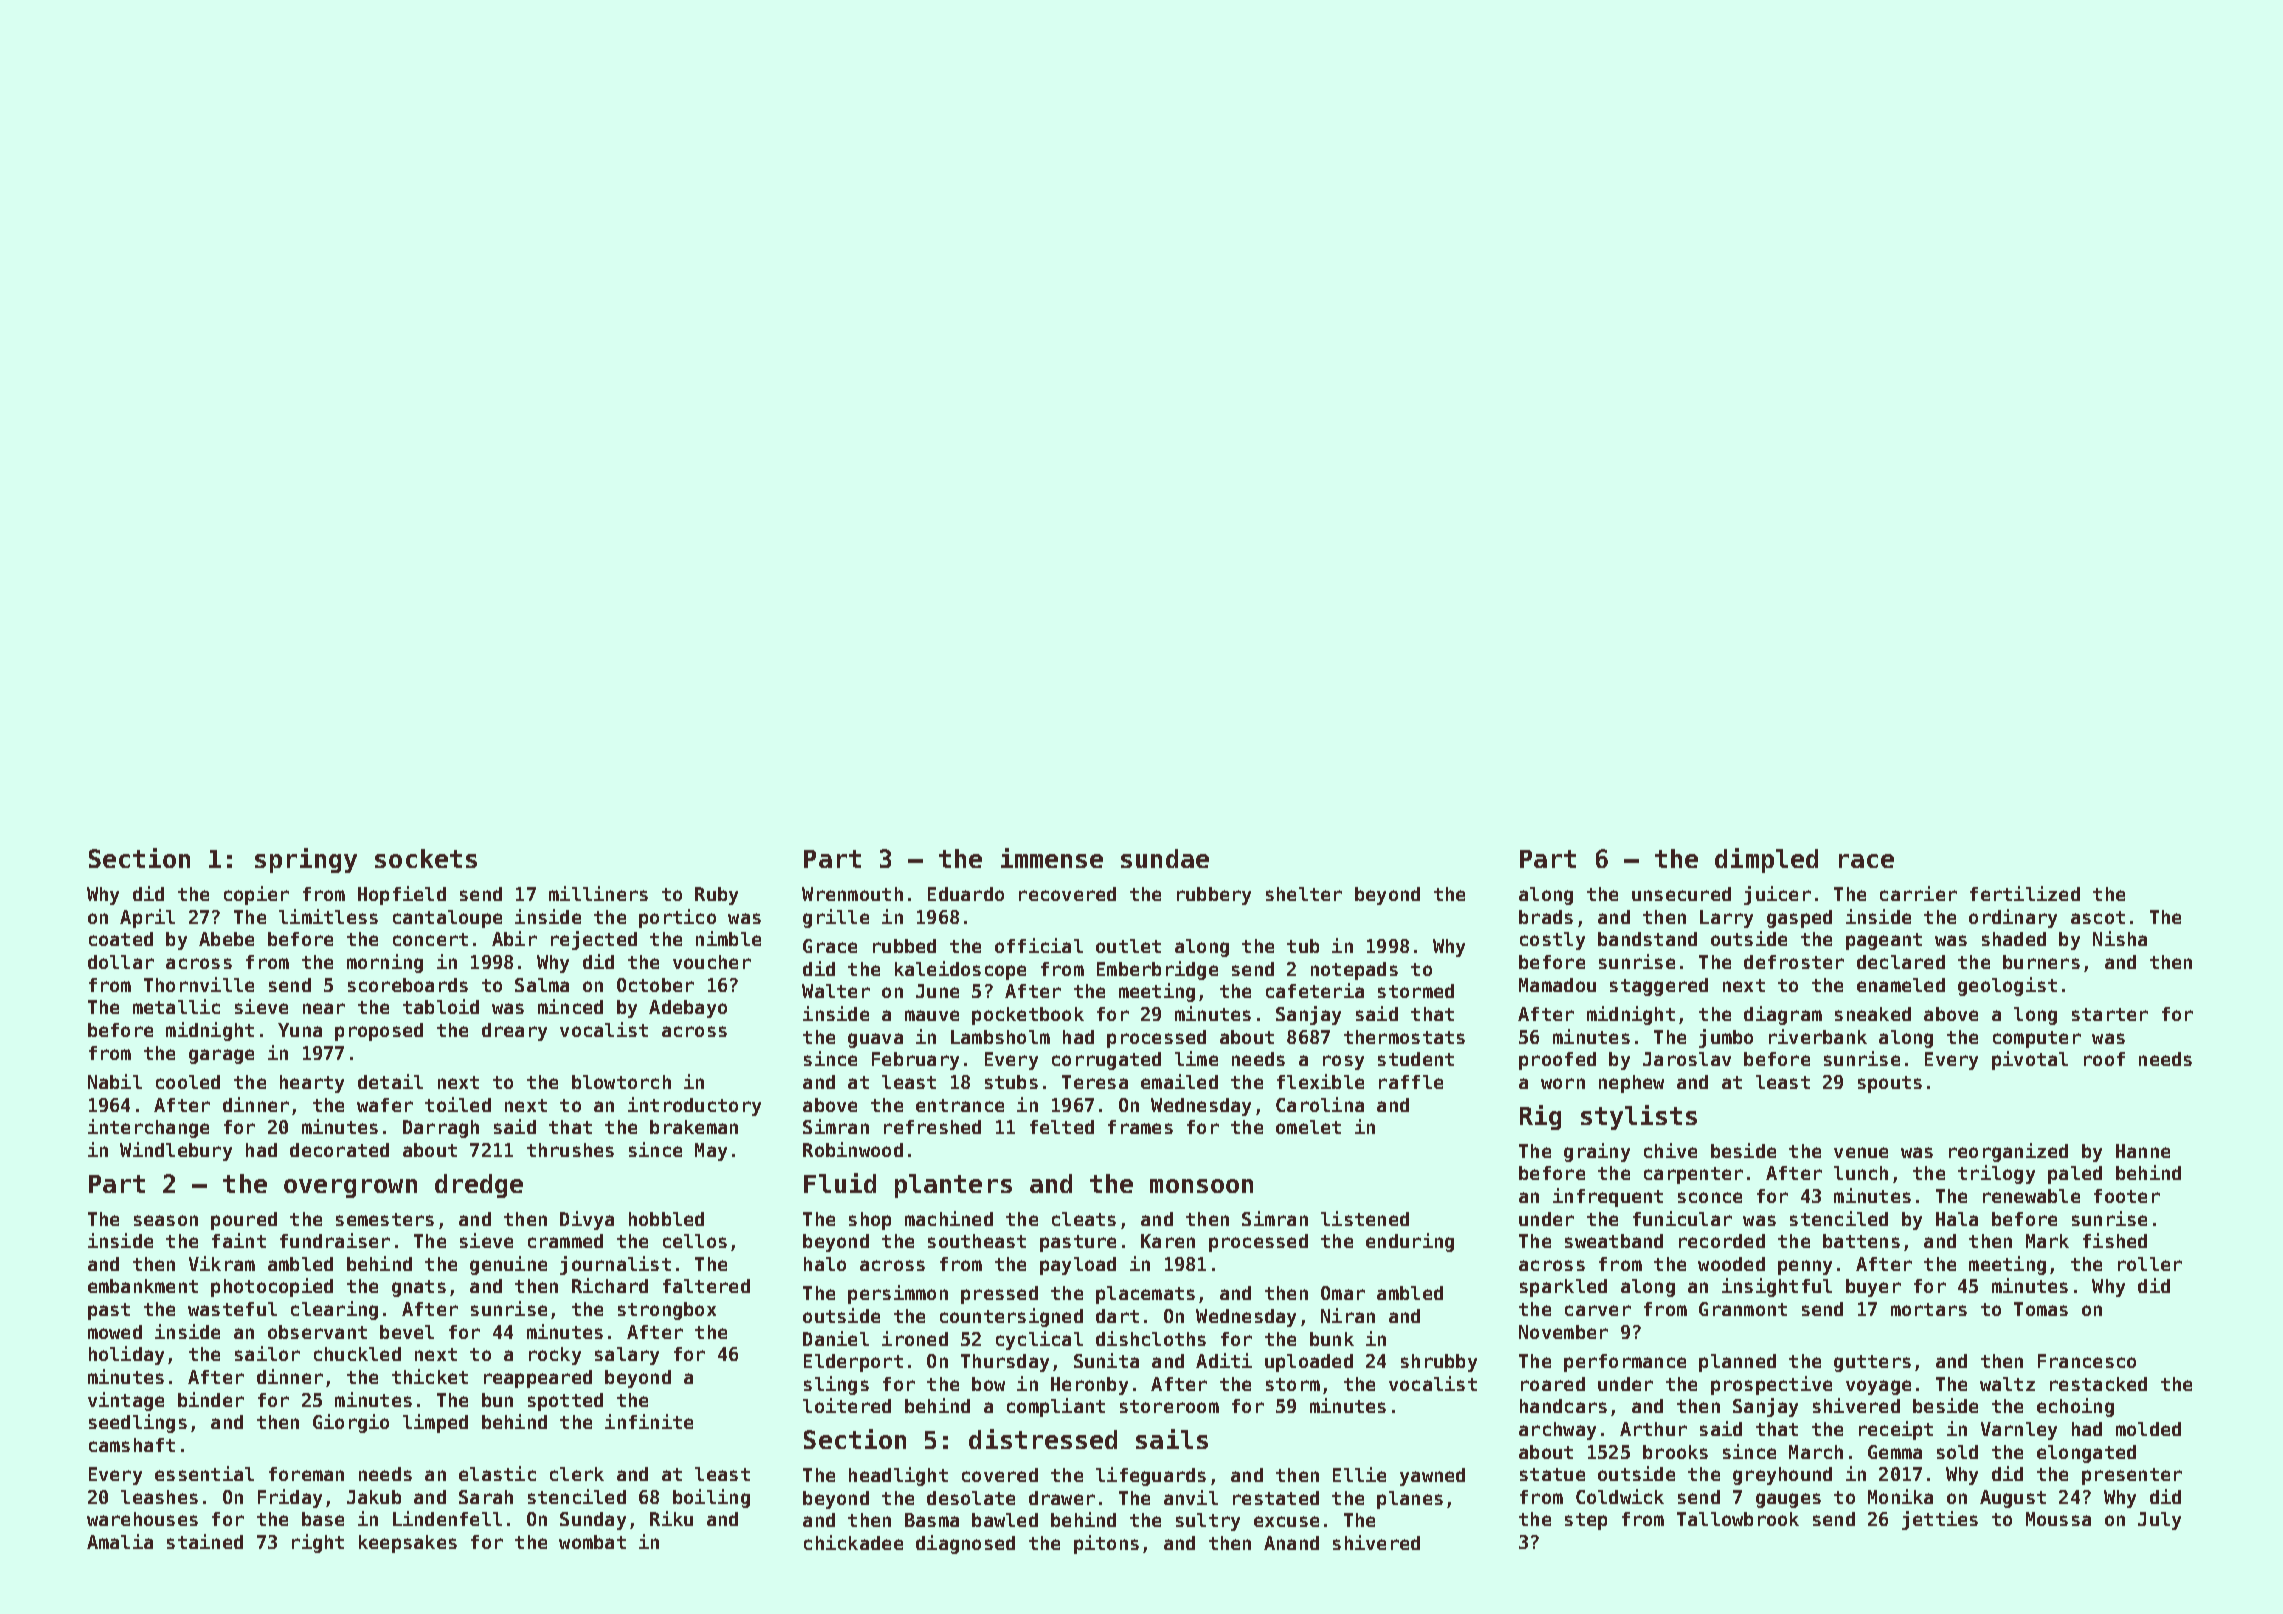 The image size is (2283, 1614). I want to click on penny, so click(1805, 1267).
